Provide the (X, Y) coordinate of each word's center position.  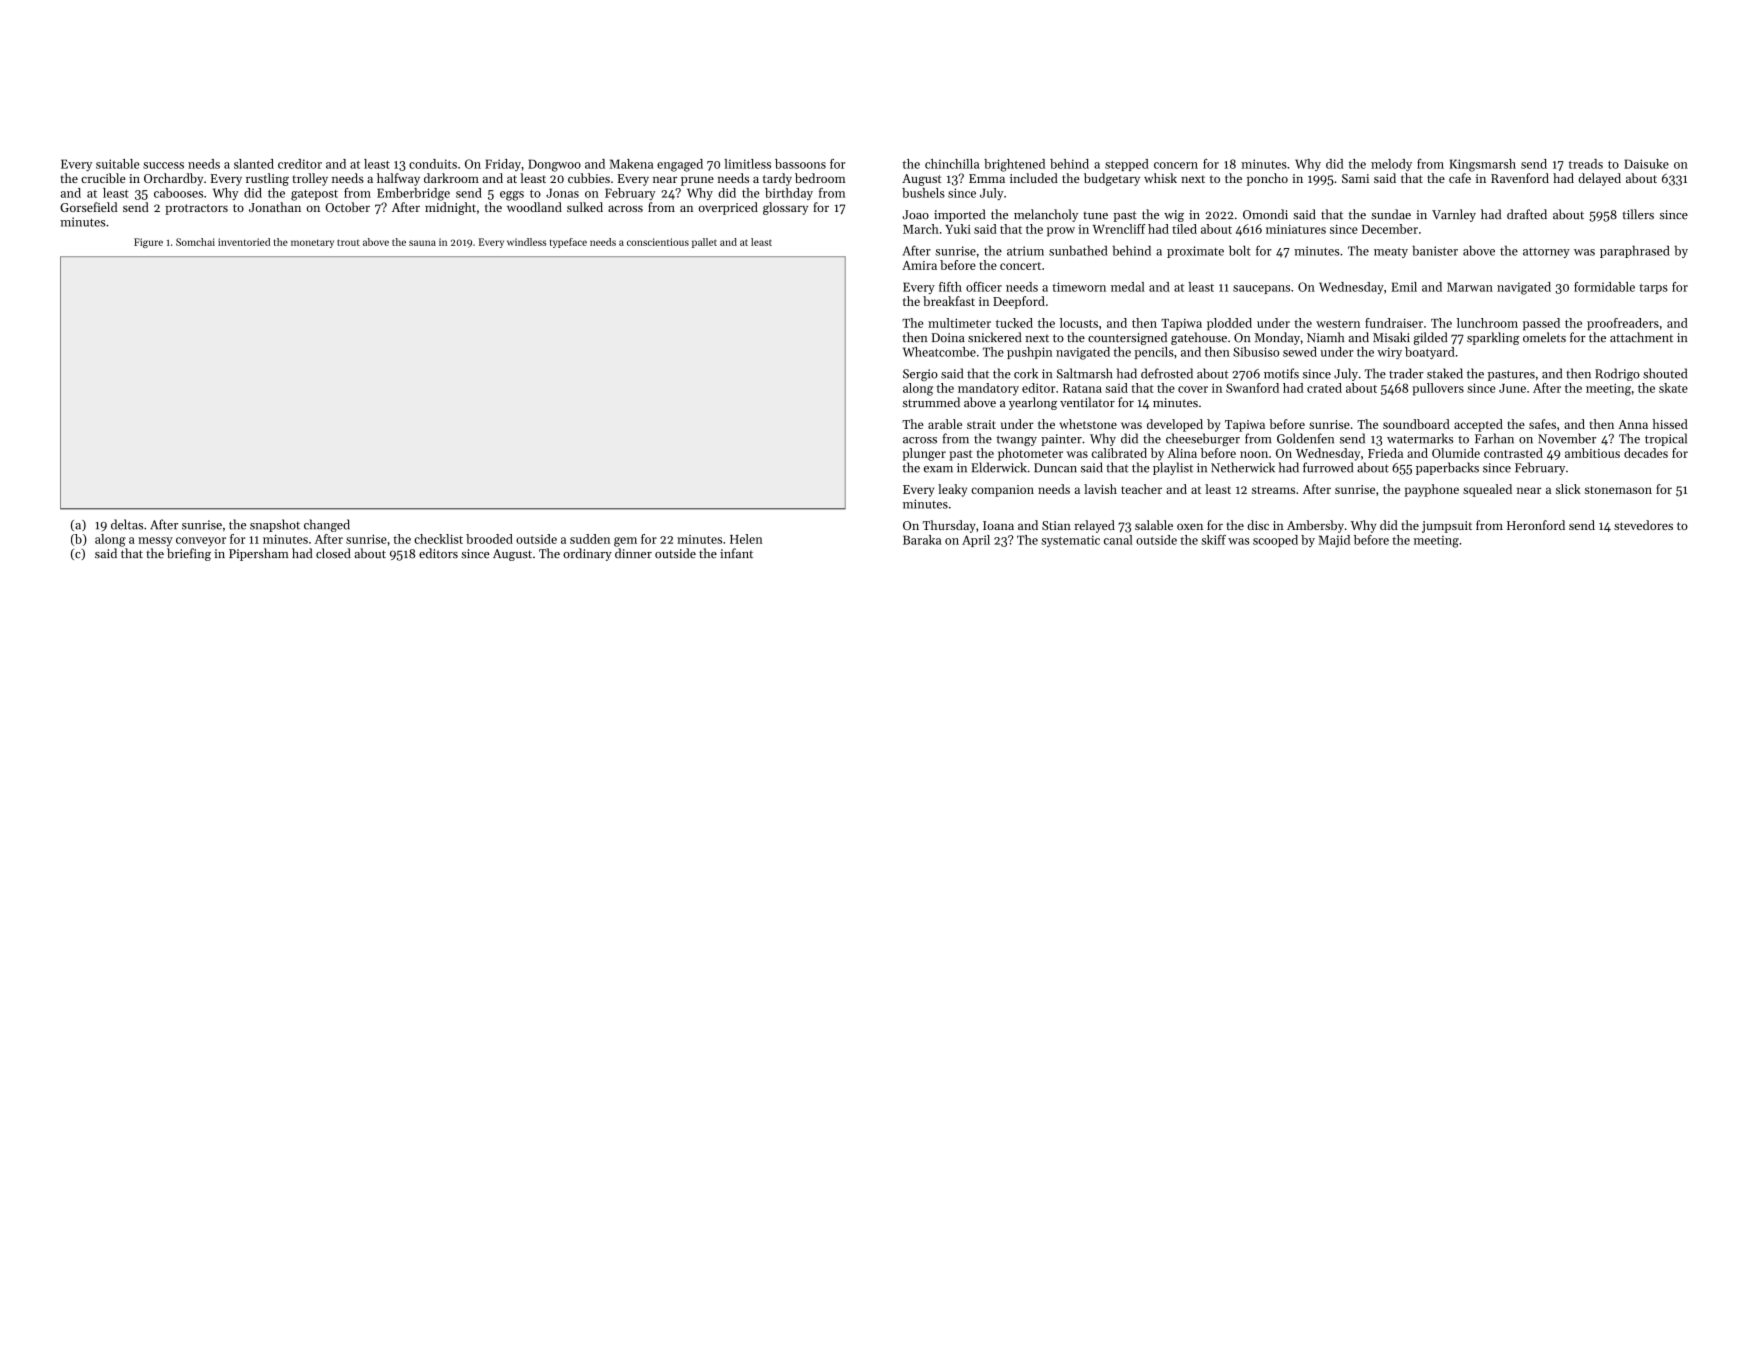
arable (945, 424)
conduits (433, 164)
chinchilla (952, 164)
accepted (1478, 425)
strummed (931, 402)
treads (1586, 164)
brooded (489, 539)
